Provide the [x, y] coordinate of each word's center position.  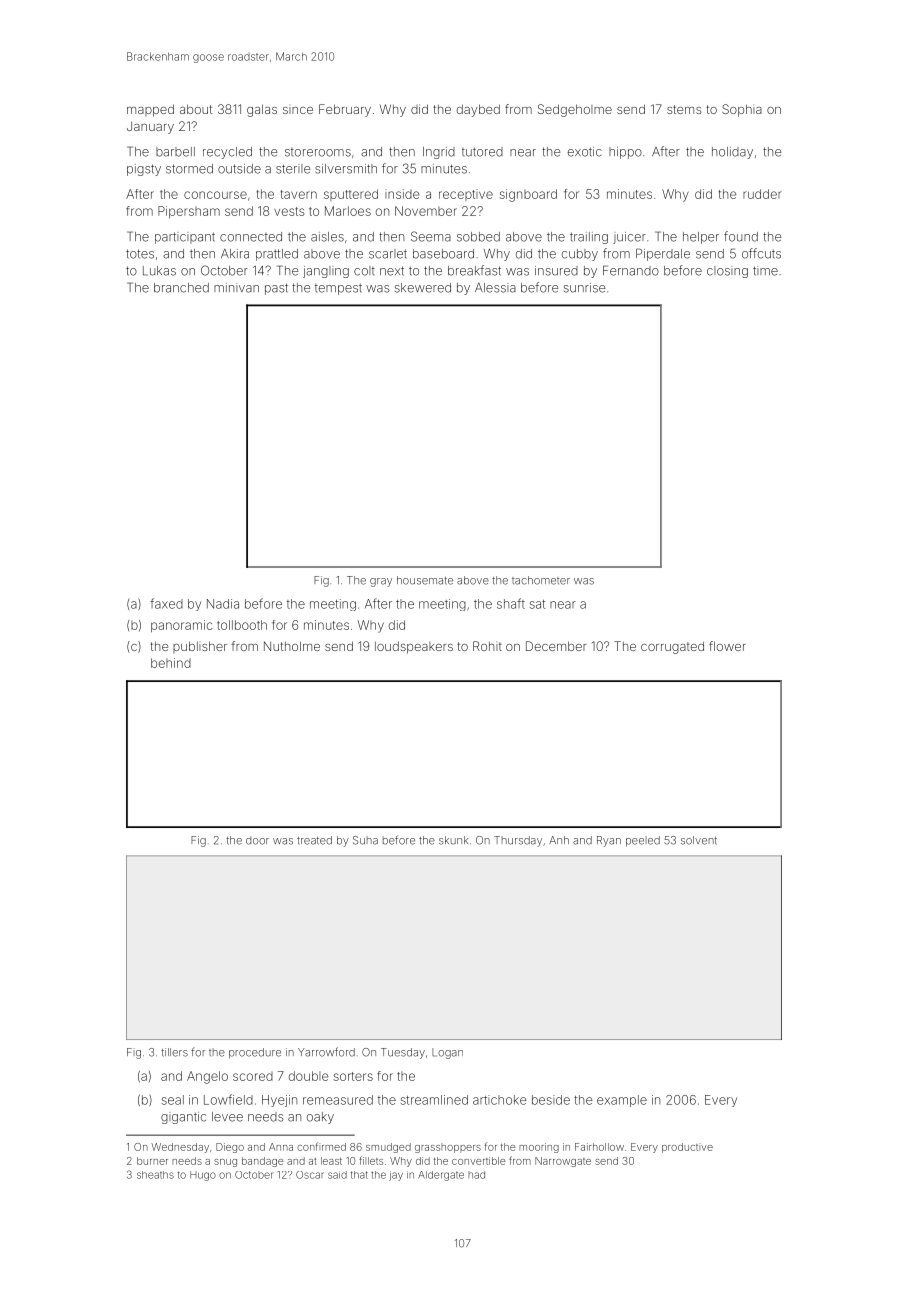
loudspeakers [414, 647]
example [622, 1101]
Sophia [742, 110]
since [298, 110]
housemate [425, 580]
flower [727, 646]
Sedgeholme [575, 110]
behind [171, 663]
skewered [423, 288]
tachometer [541, 580]
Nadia [223, 604]
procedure [255, 1053]
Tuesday [403, 1053]
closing [727, 272]
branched [181, 288]
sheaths [155, 1175]
